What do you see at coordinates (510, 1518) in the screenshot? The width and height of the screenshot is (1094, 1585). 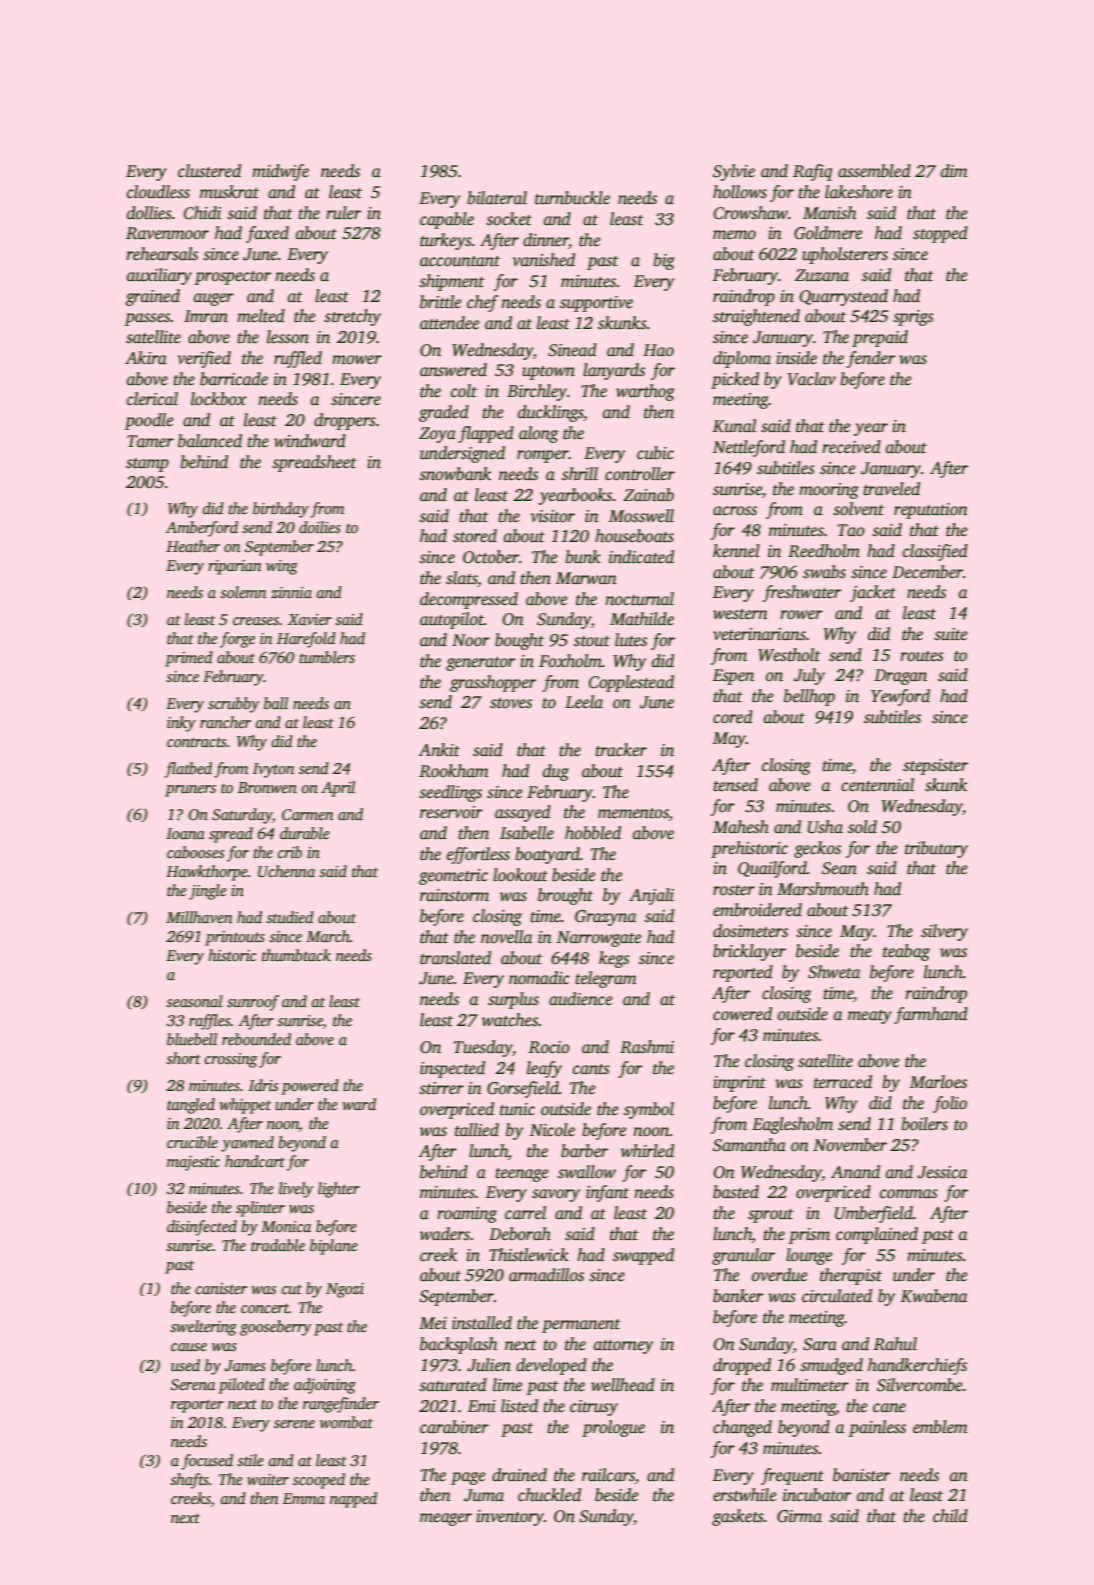 I see `inventory` at bounding box center [510, 1518].
